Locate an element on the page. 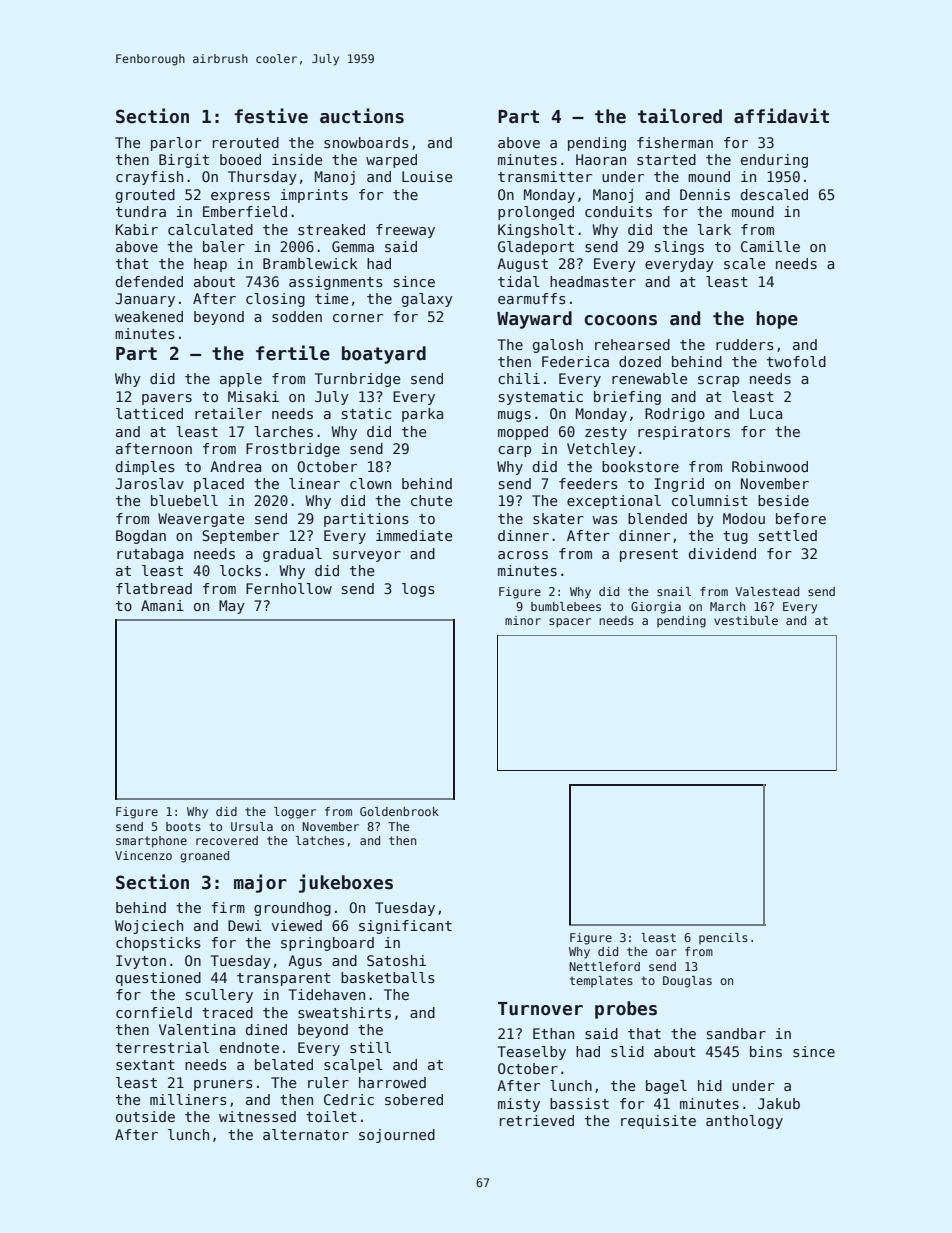 This image has height=1233, width=952. viewed is located at coordinates (297, 925).
